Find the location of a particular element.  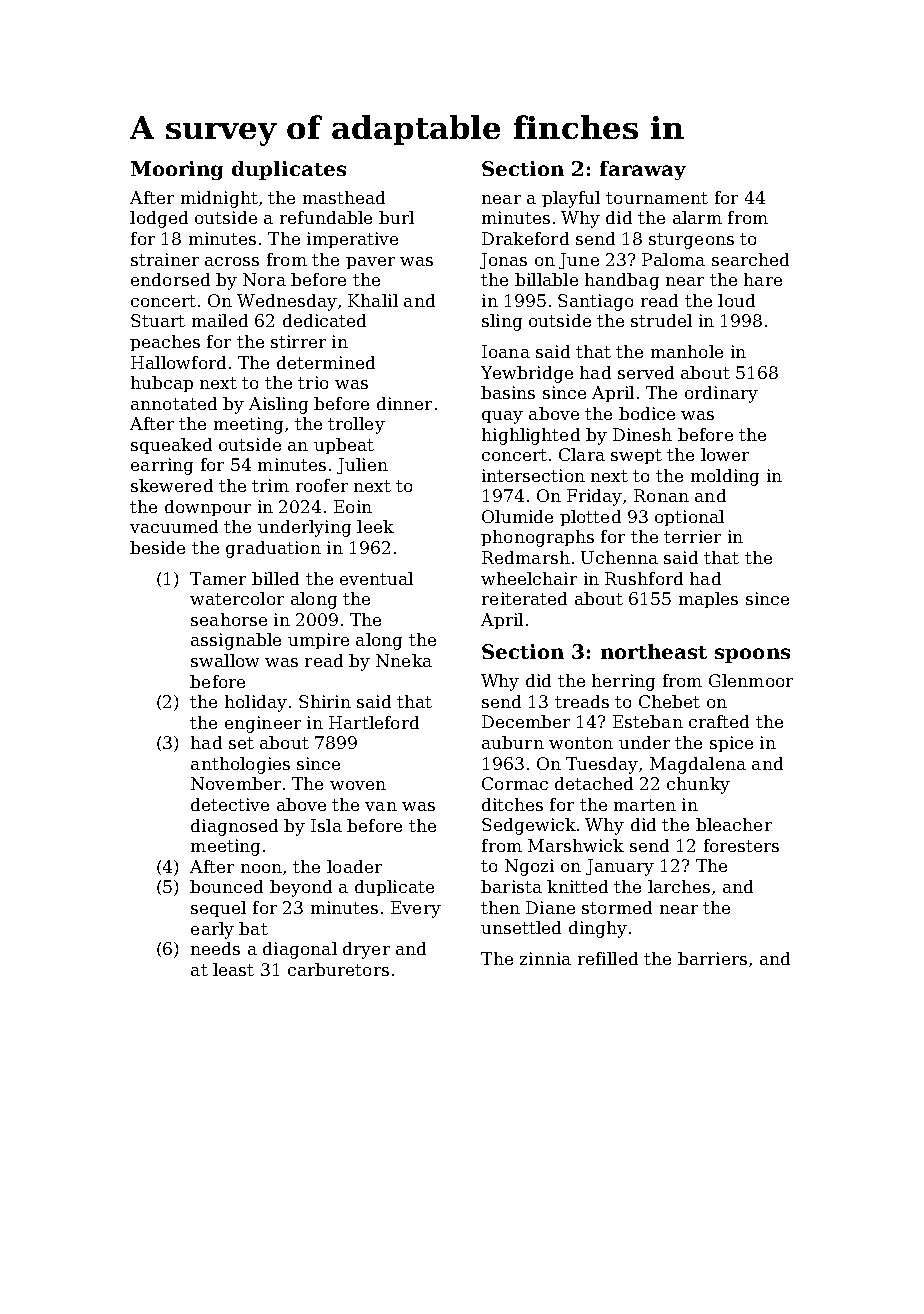

Mooring is located at coordinates (177, 170).
